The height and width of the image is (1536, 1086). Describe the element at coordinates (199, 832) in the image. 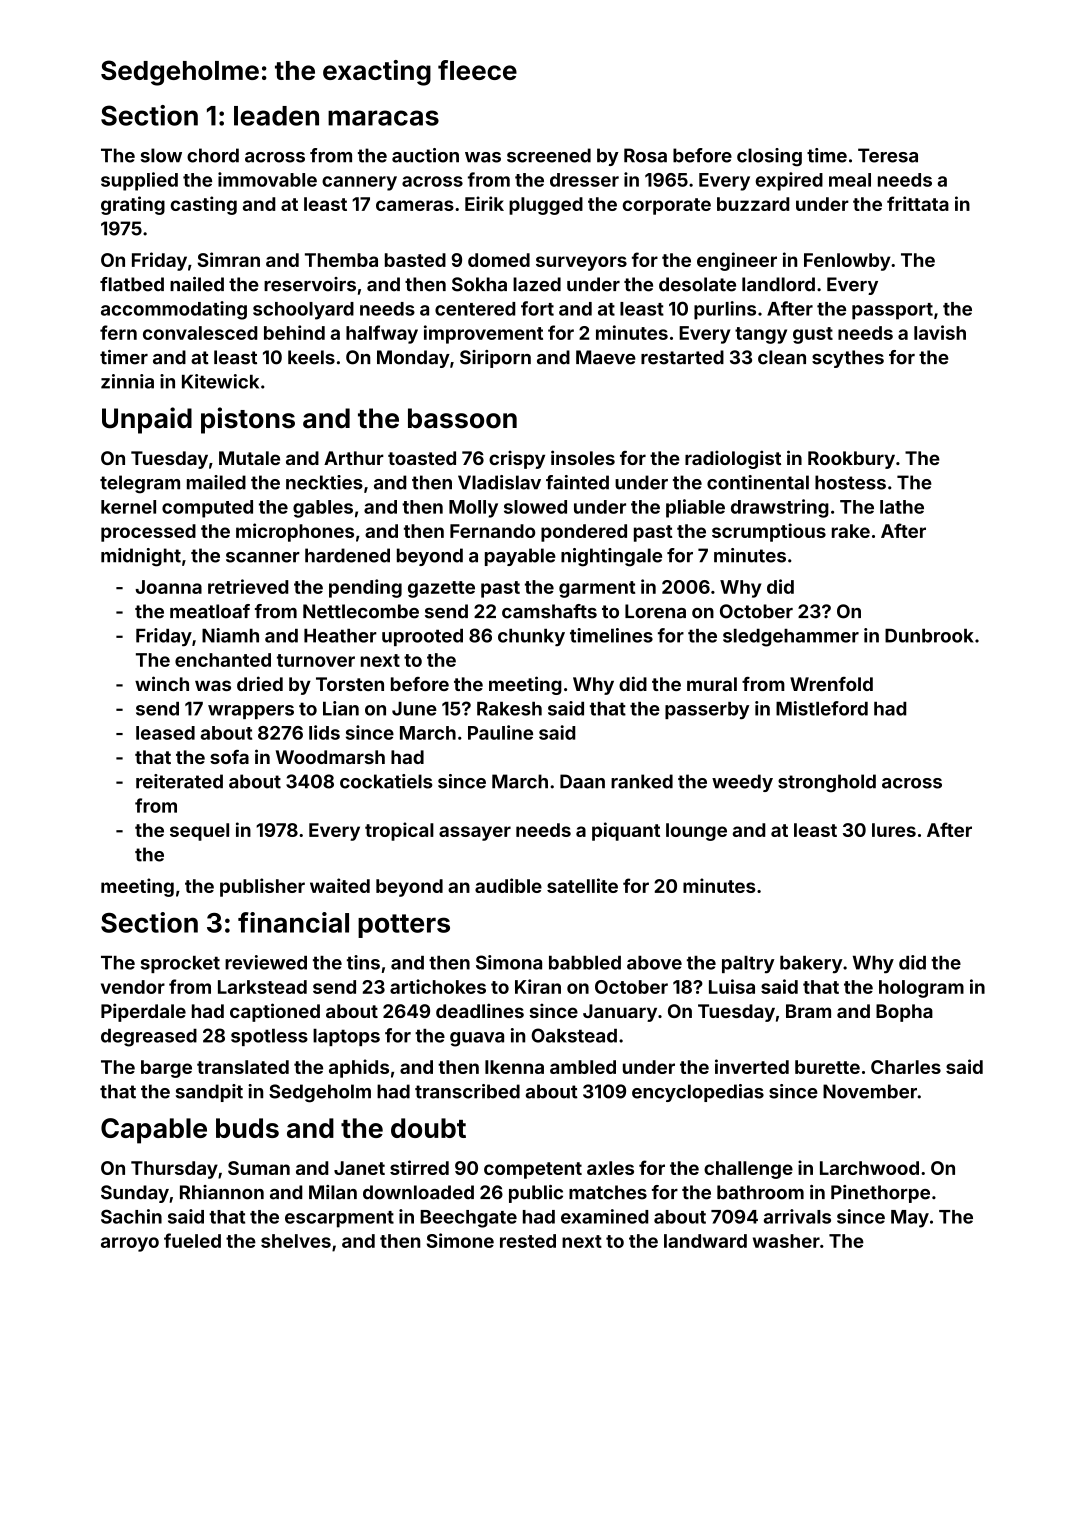

I see `sequel` at that location.
